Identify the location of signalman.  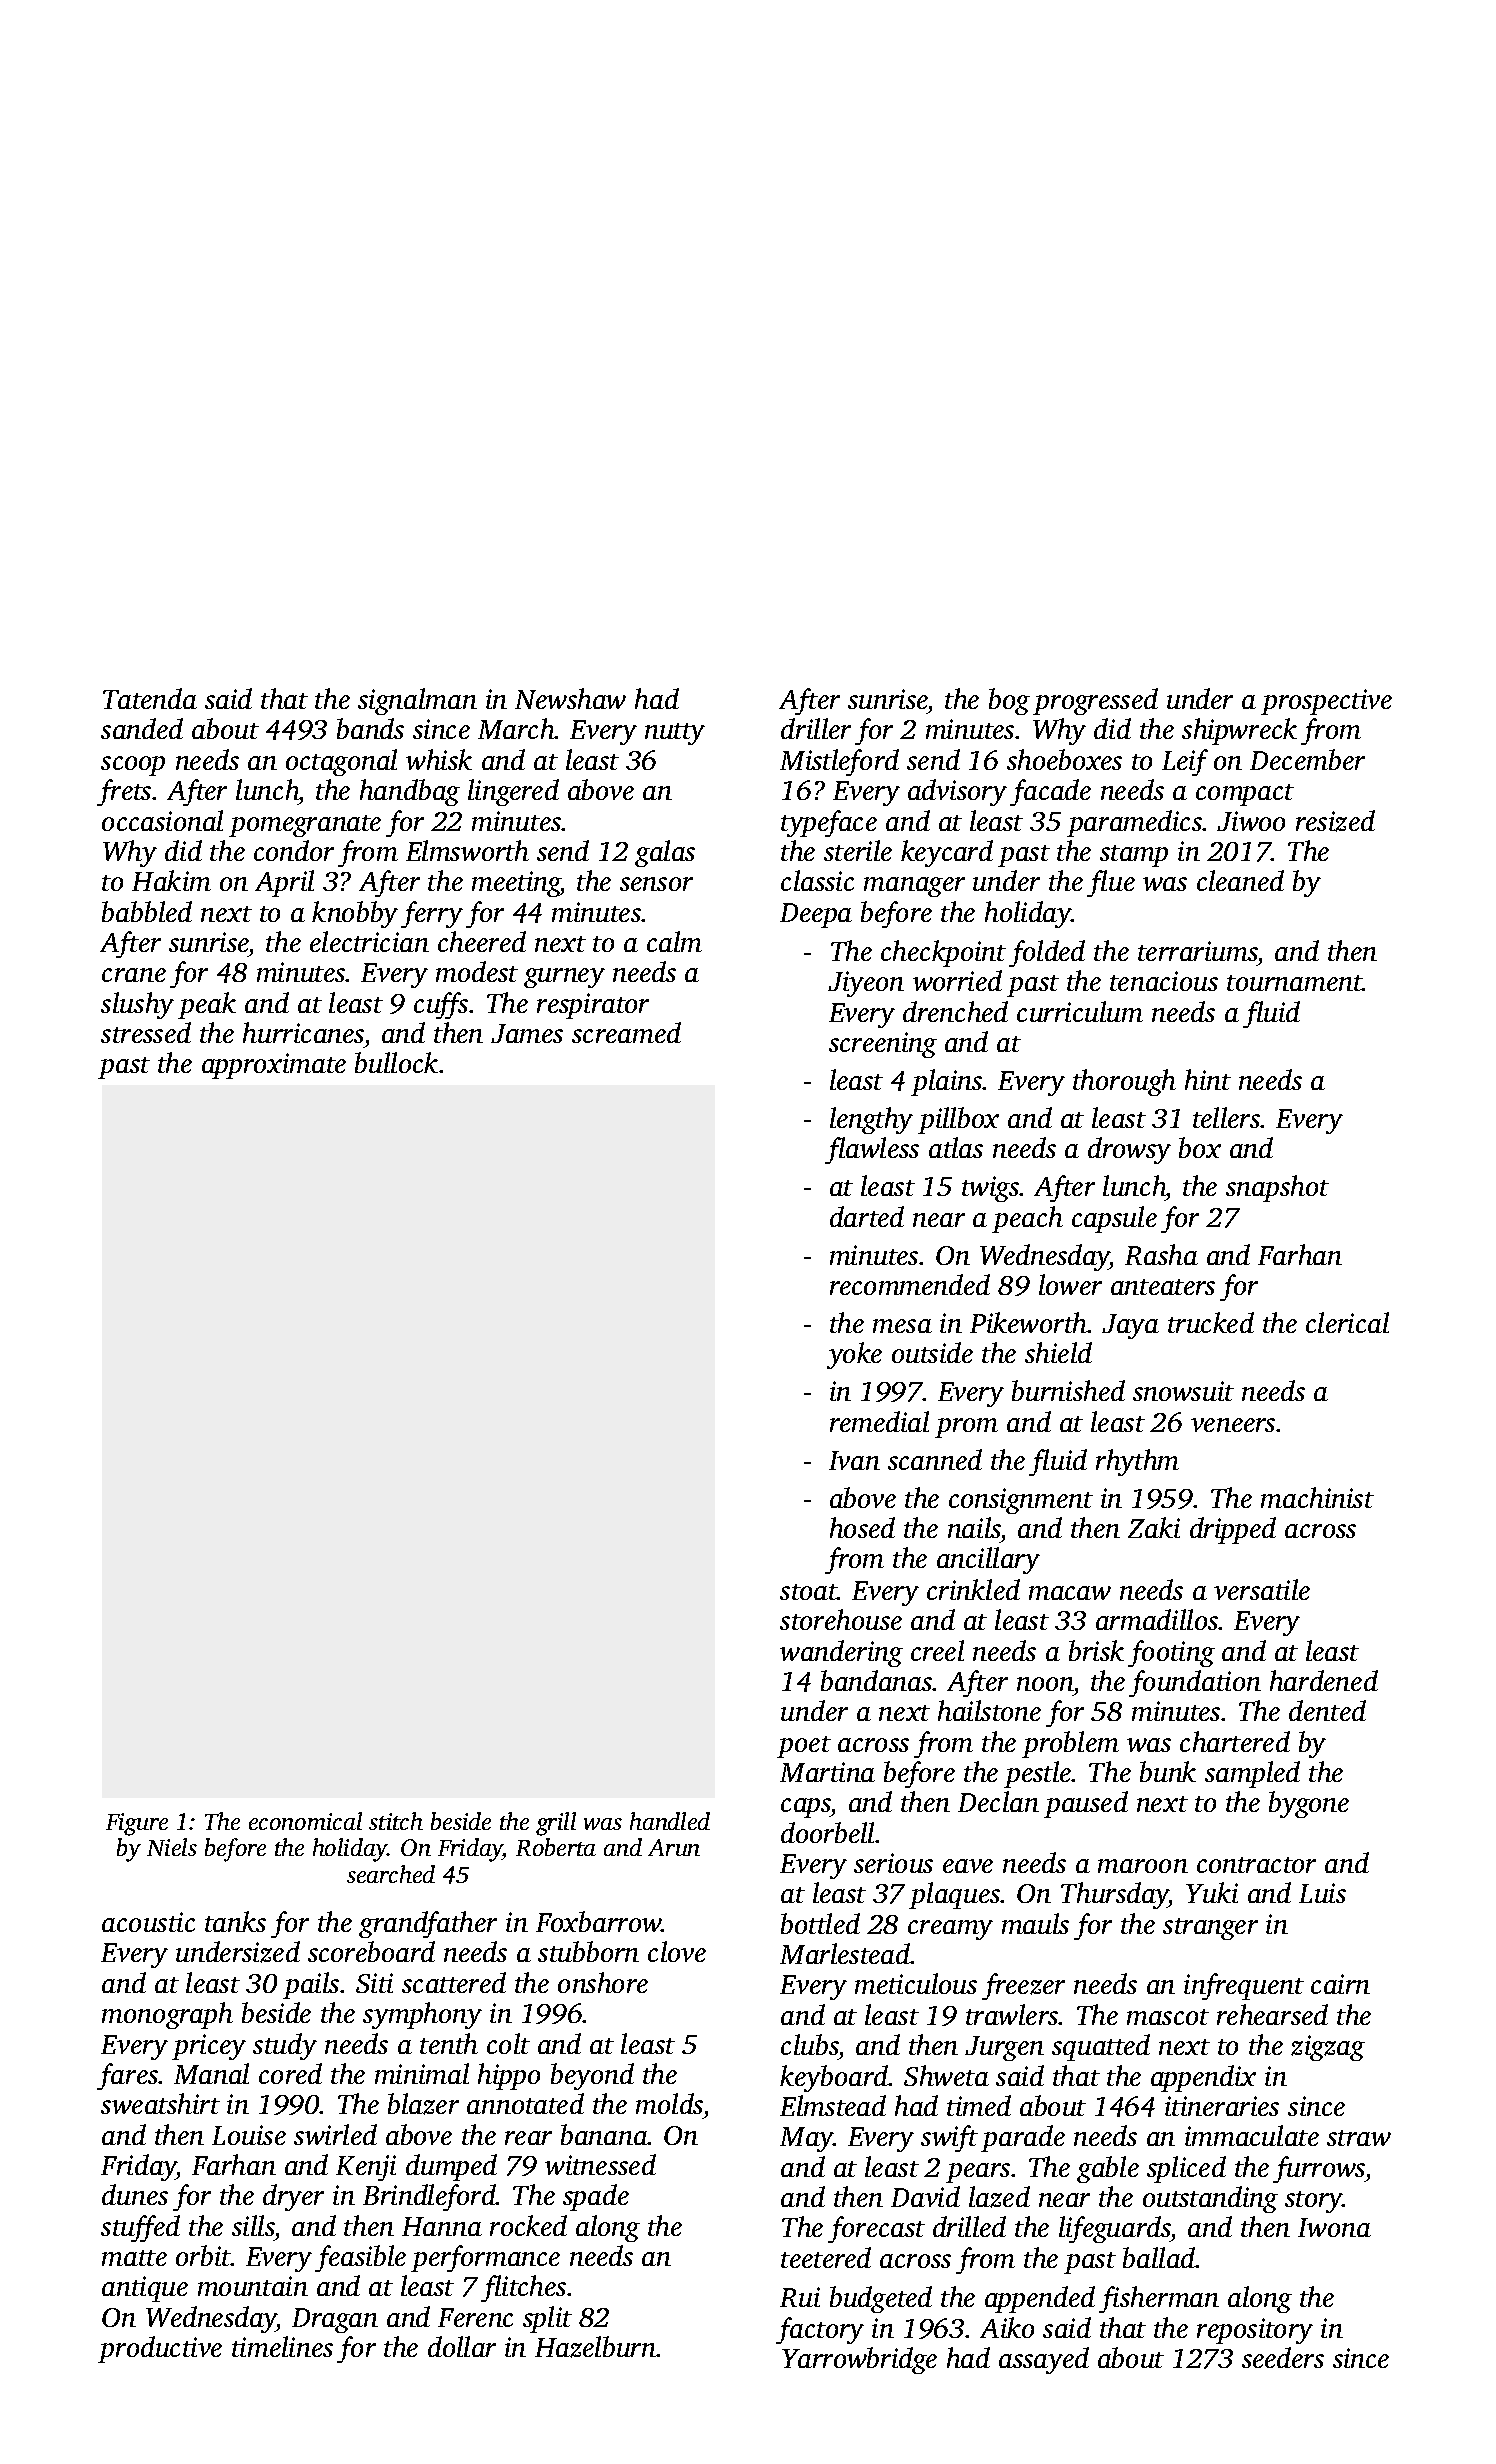
(417, 701).
